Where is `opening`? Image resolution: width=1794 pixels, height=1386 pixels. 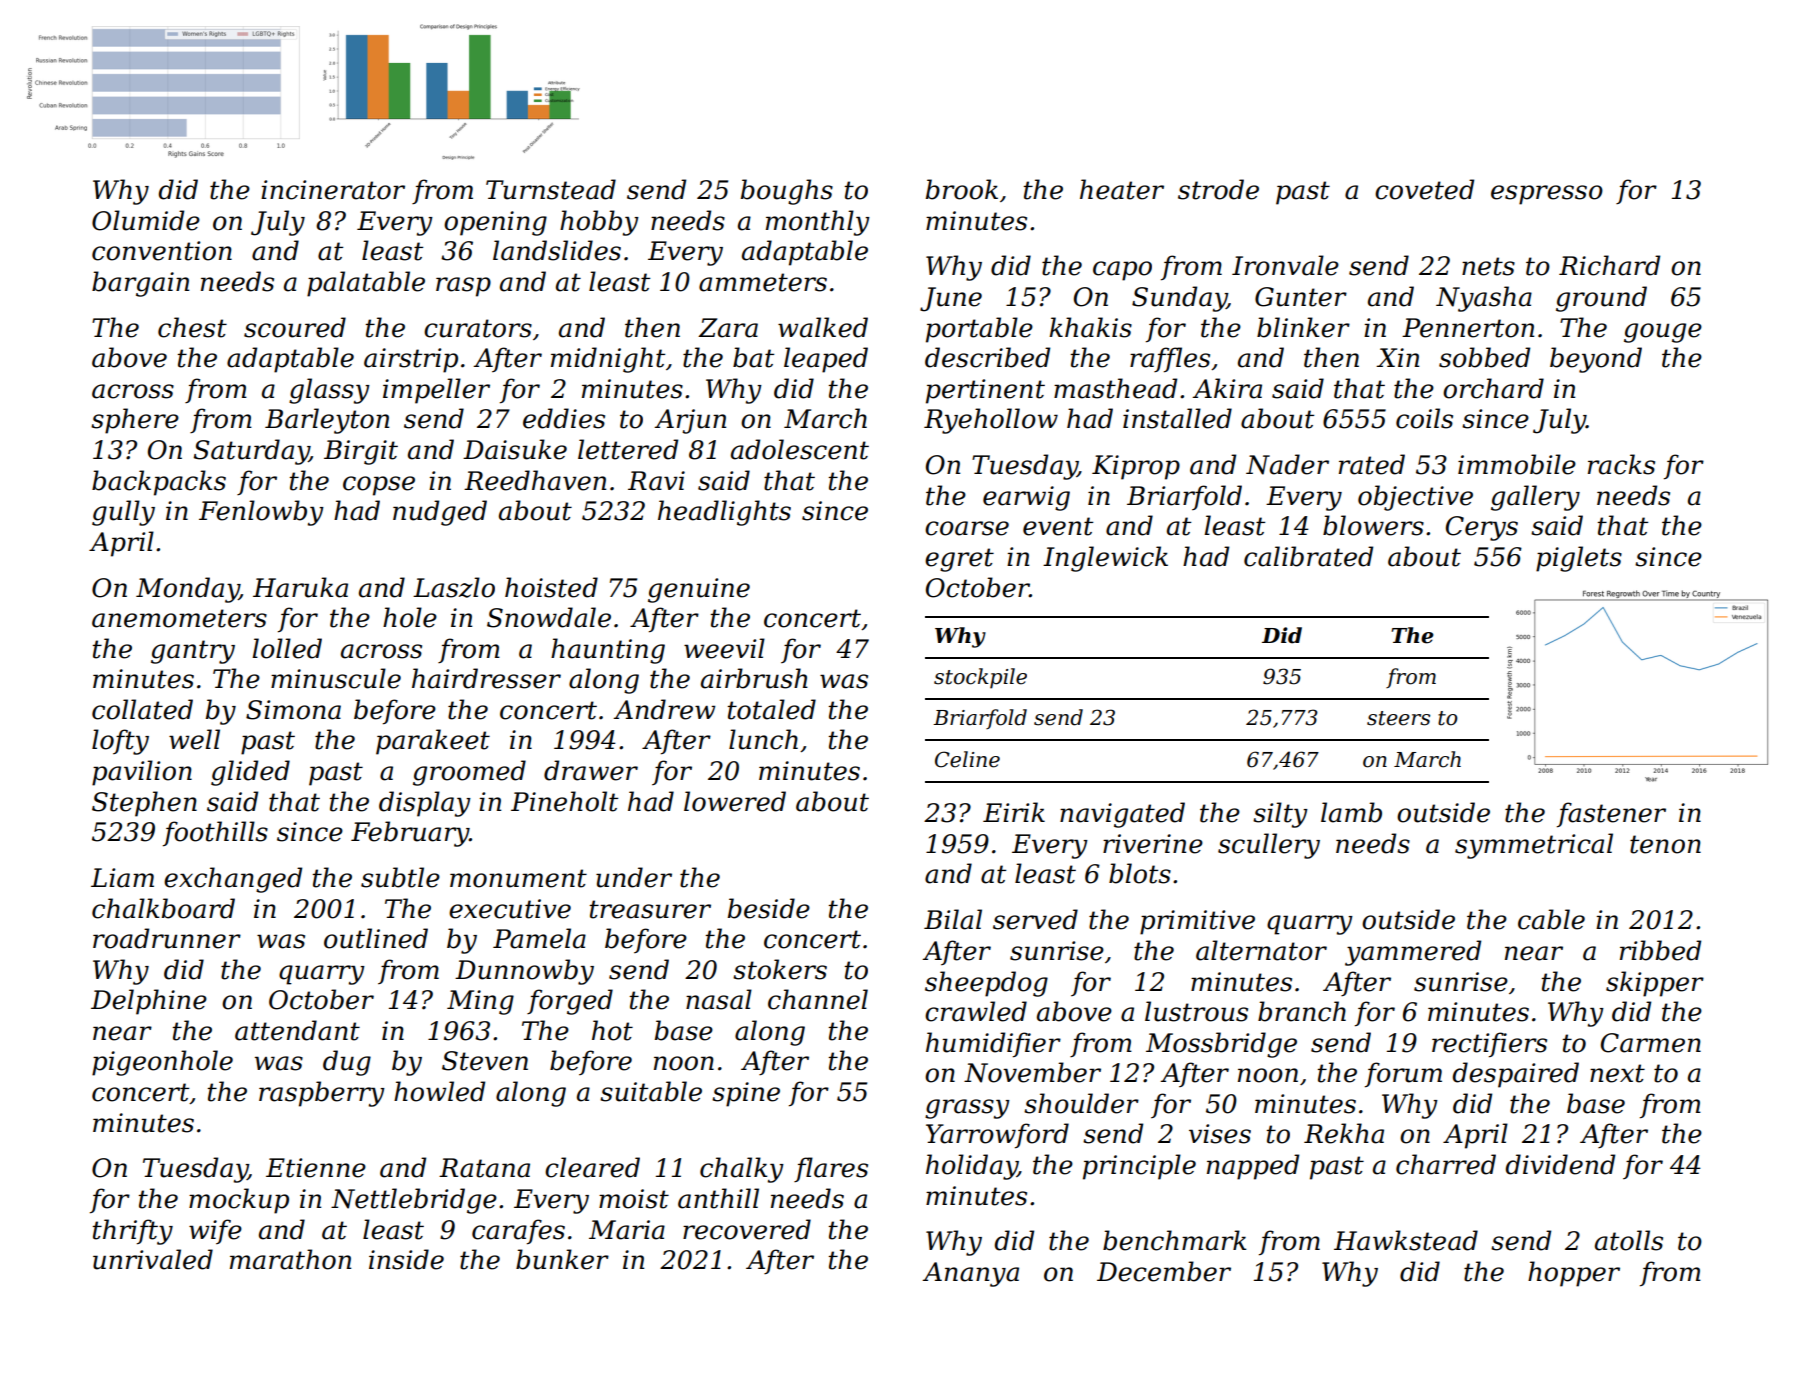 opening is located at coordinates (495, 223).
